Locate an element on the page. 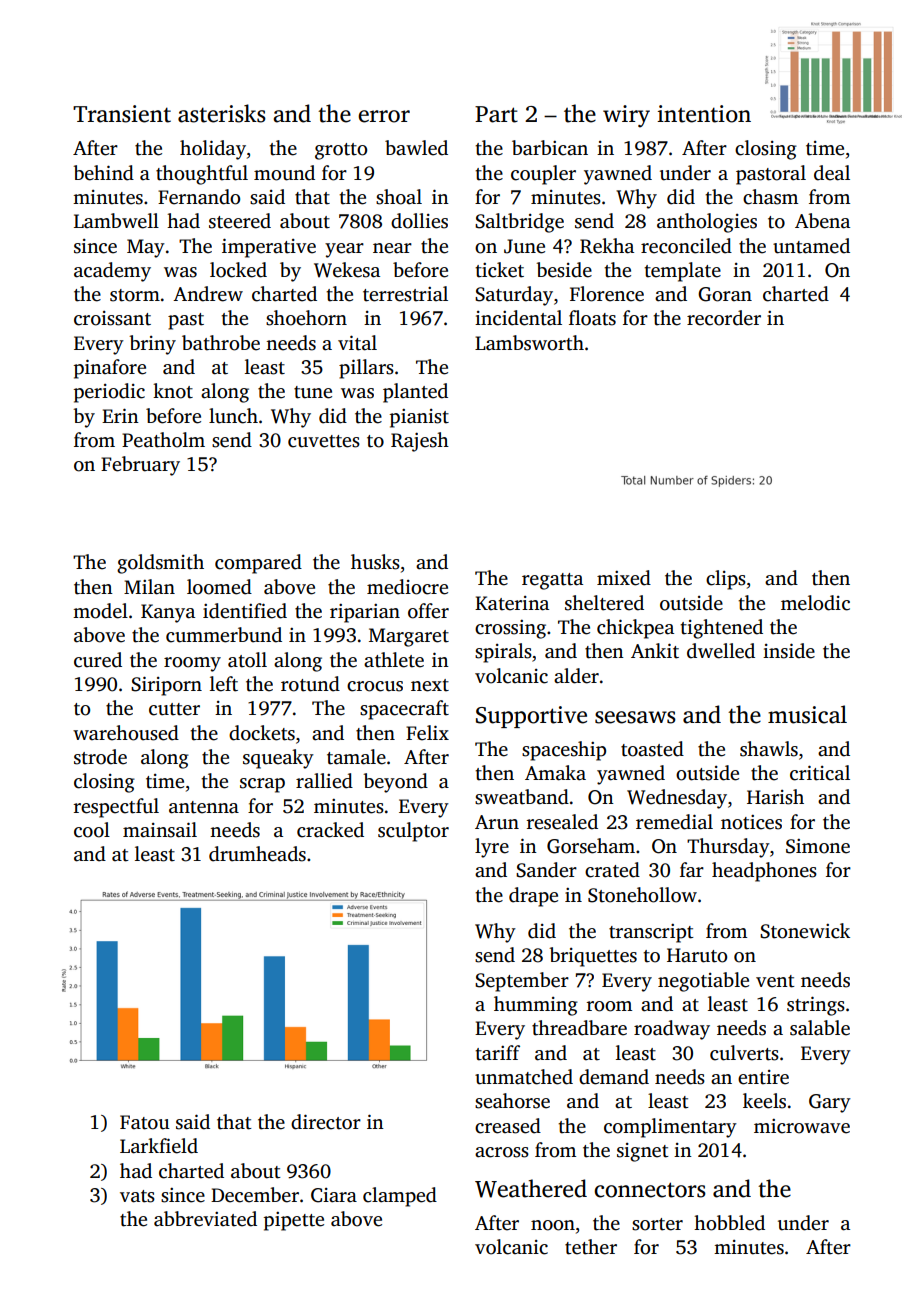  asterisks is located at coordinates (222, 113).
